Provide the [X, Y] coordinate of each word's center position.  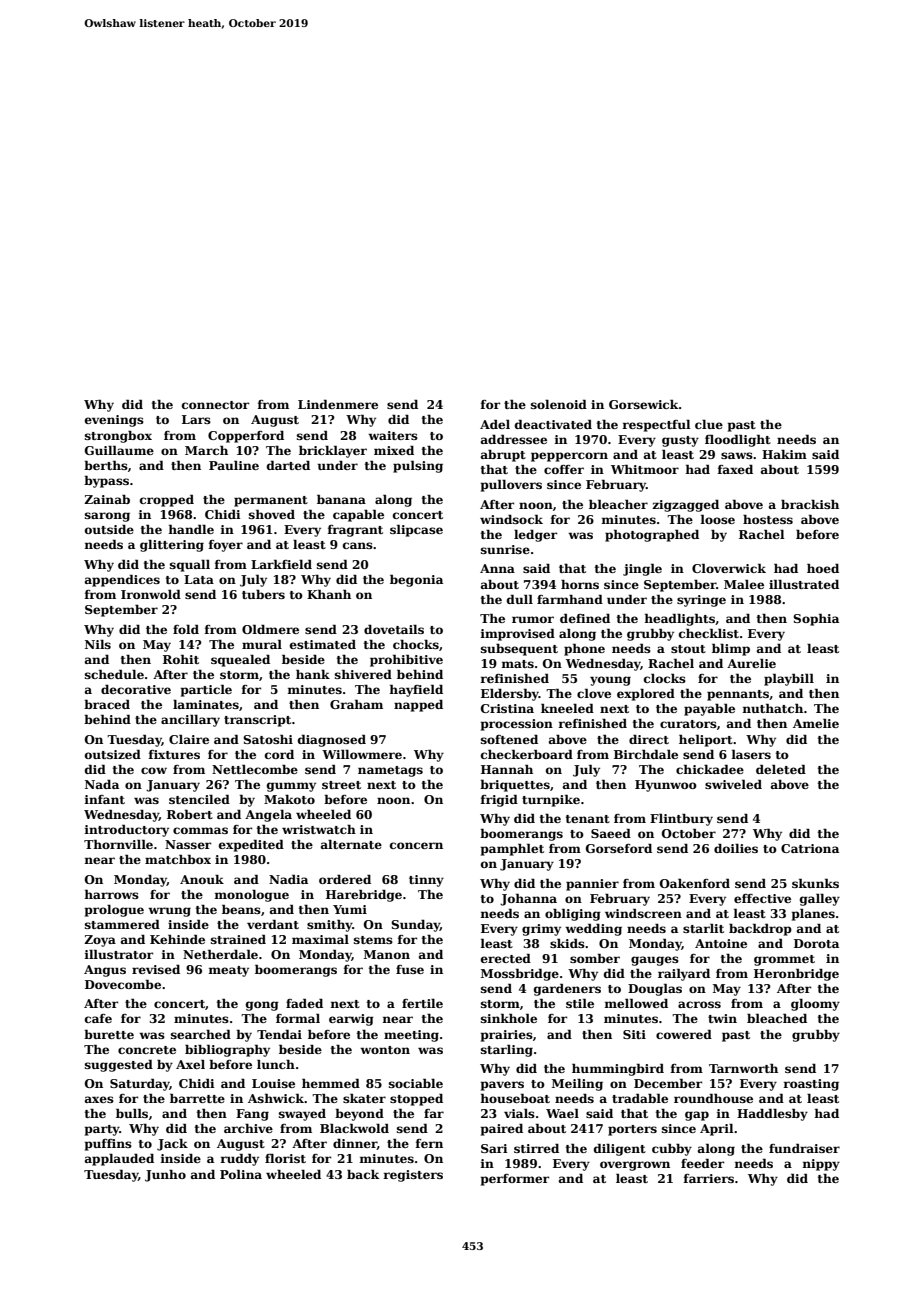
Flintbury [681, 819]
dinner [355, 1144]
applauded [119, 1159]
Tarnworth [743, 1068]
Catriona [810, 848]
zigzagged [685, 505]
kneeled [567, 708]
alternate [351, 844]
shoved [272, 514]
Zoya [100, 941]
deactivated [553, 424]
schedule [114, 674]
